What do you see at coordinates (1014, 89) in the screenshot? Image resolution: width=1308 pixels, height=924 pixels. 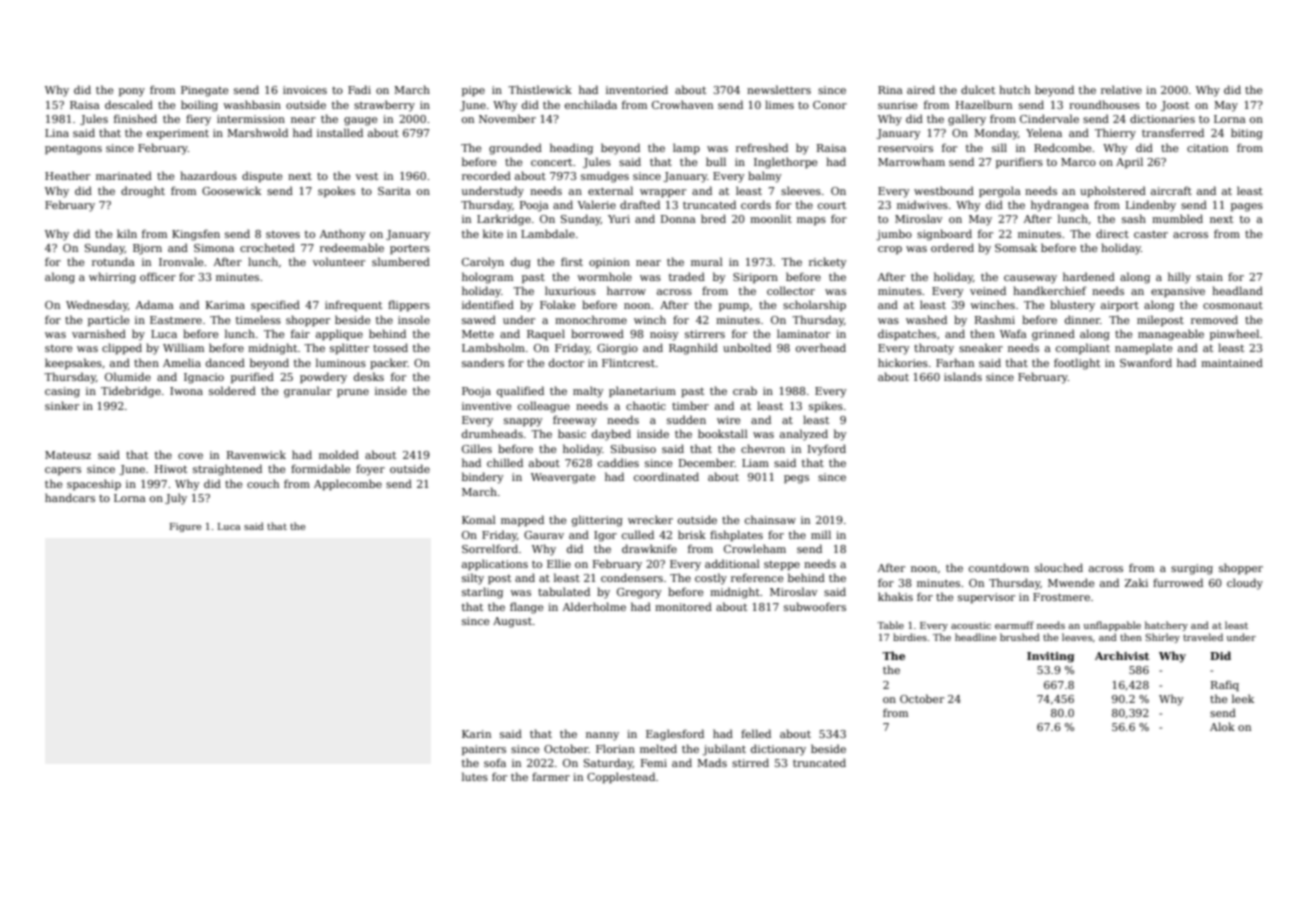 I see `hutch` at bounding box center [1014, 89].
